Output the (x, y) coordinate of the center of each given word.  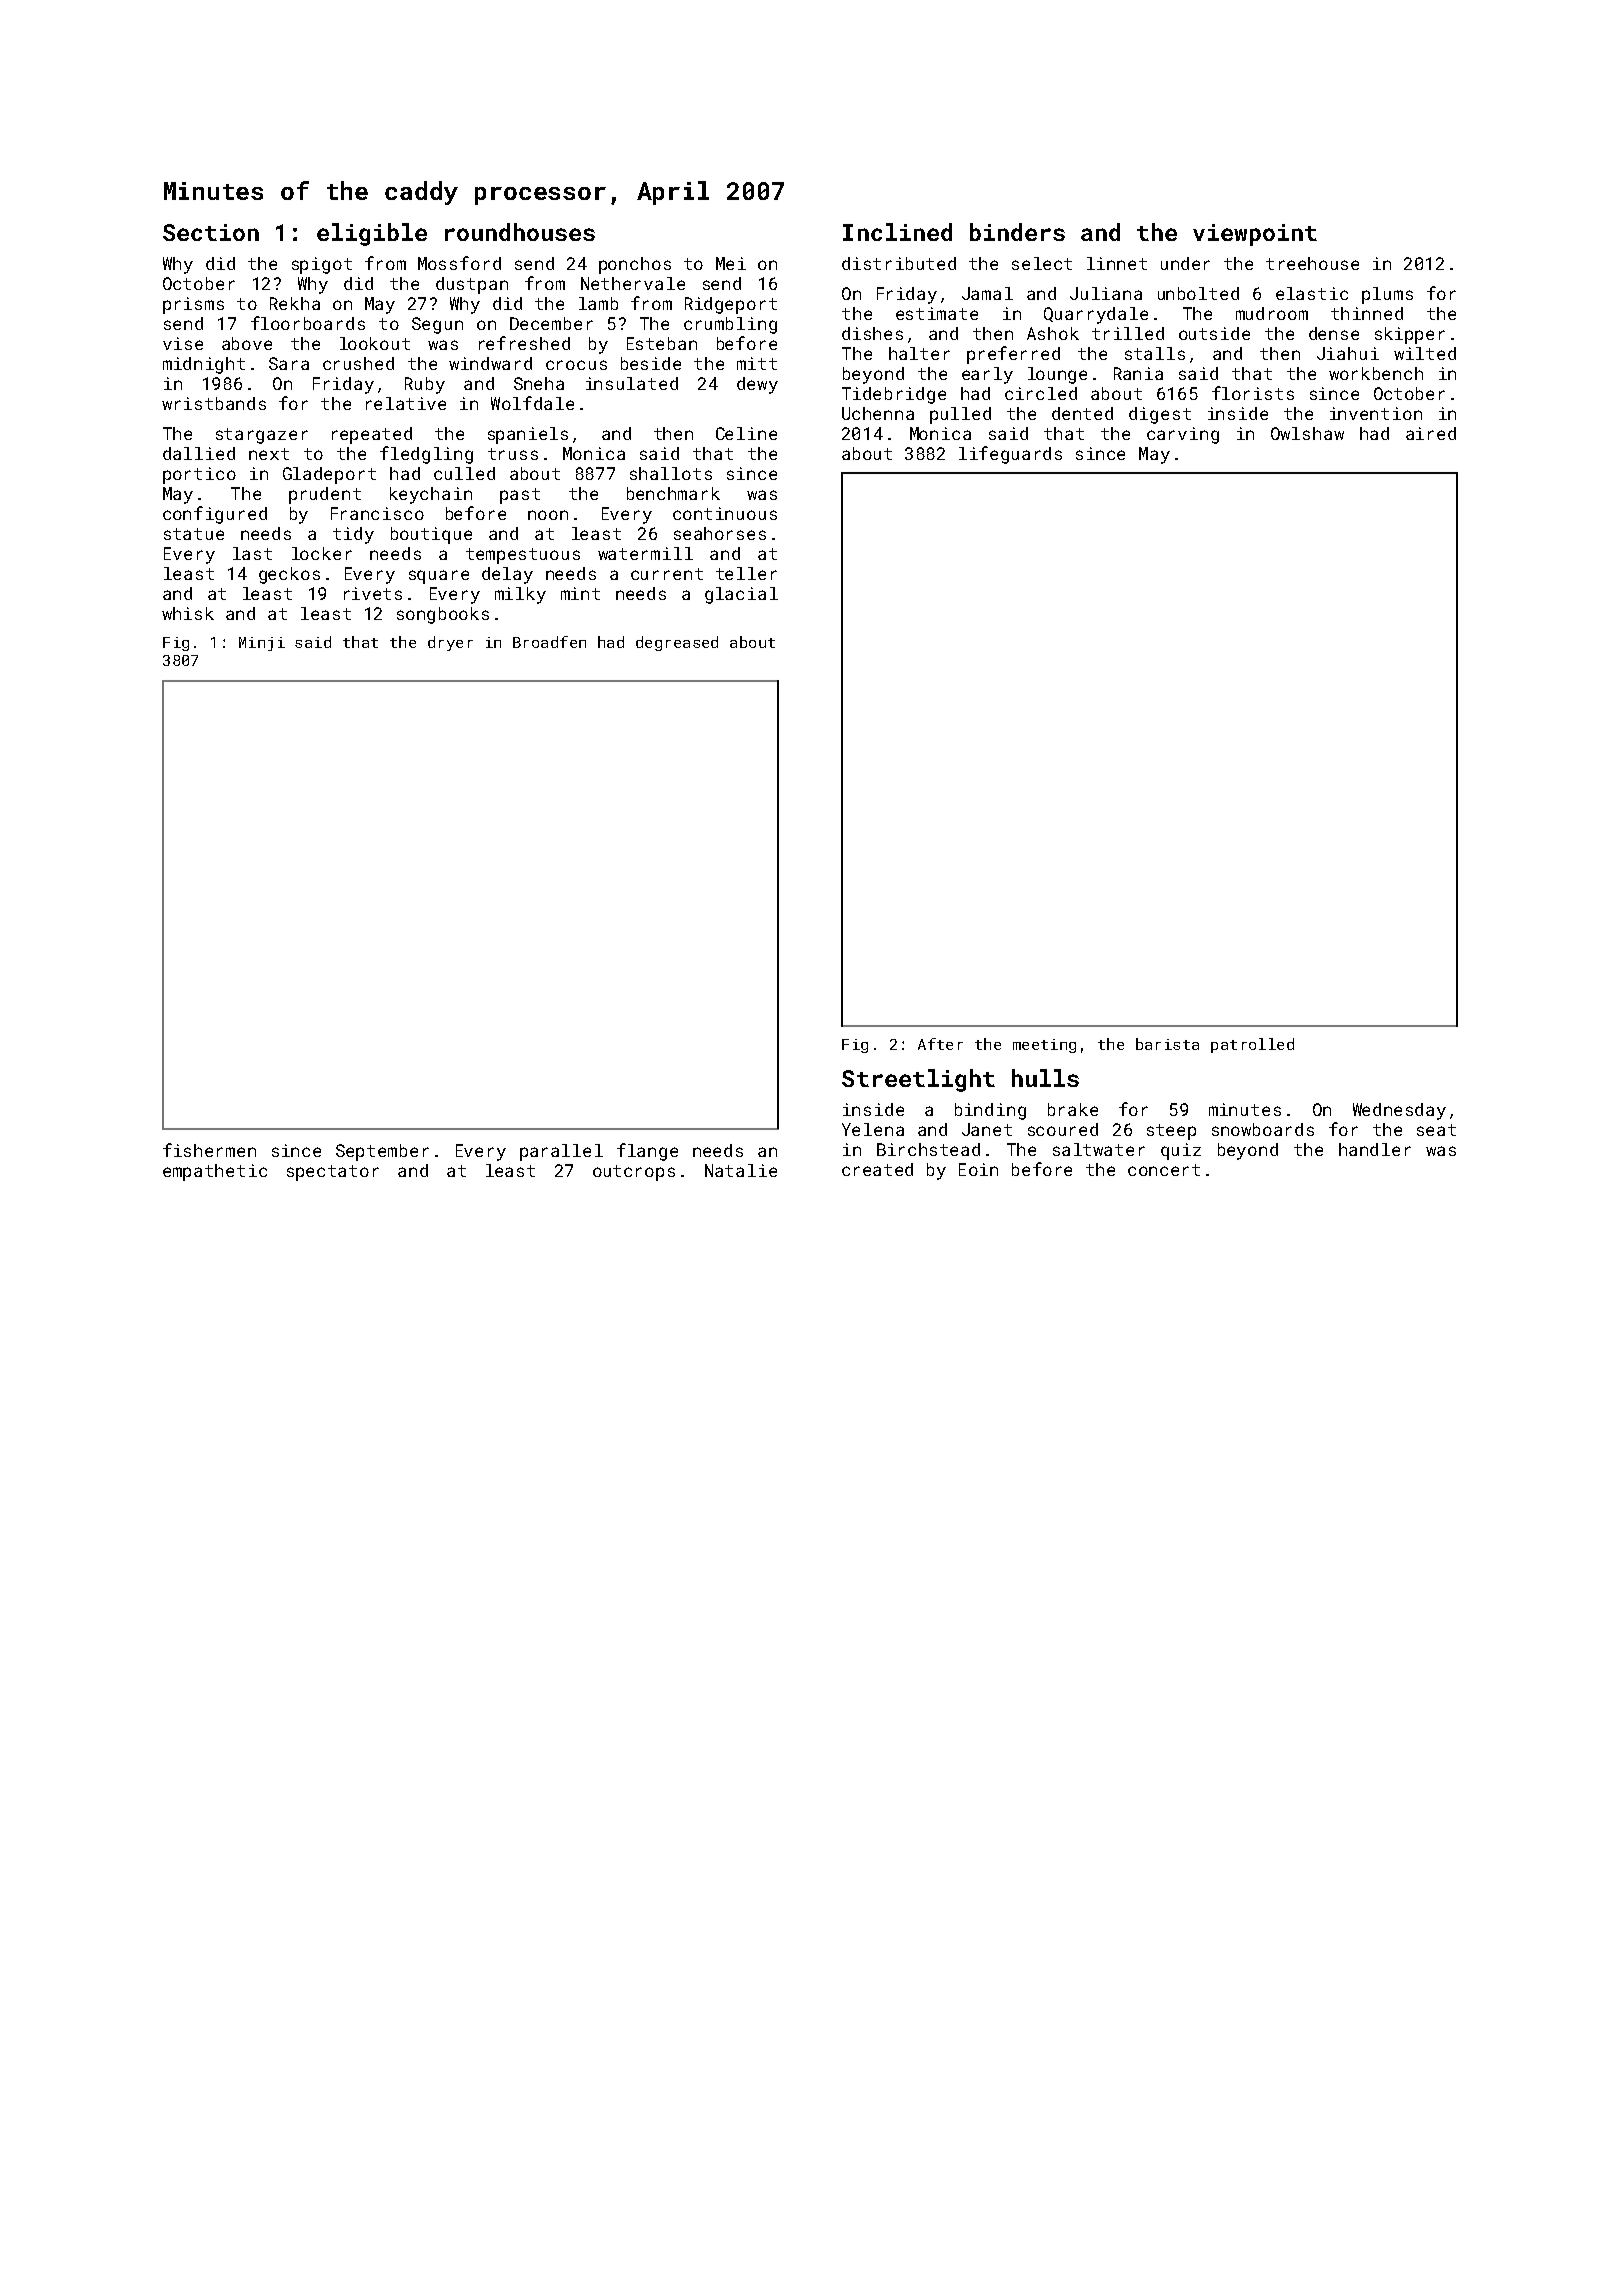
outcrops (634, 1173)
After (940, 1044)
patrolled (1252, 1045)
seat (1436, 1130)
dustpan (472, 285)
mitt (757, 363)
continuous (725, 513)
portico (199, 475)
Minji (262, 644)
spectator (333, 1173)
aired (1431, 433)
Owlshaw (1307, 433)
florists (1253, 393)
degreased (677, 643)
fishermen (209, 1150)
